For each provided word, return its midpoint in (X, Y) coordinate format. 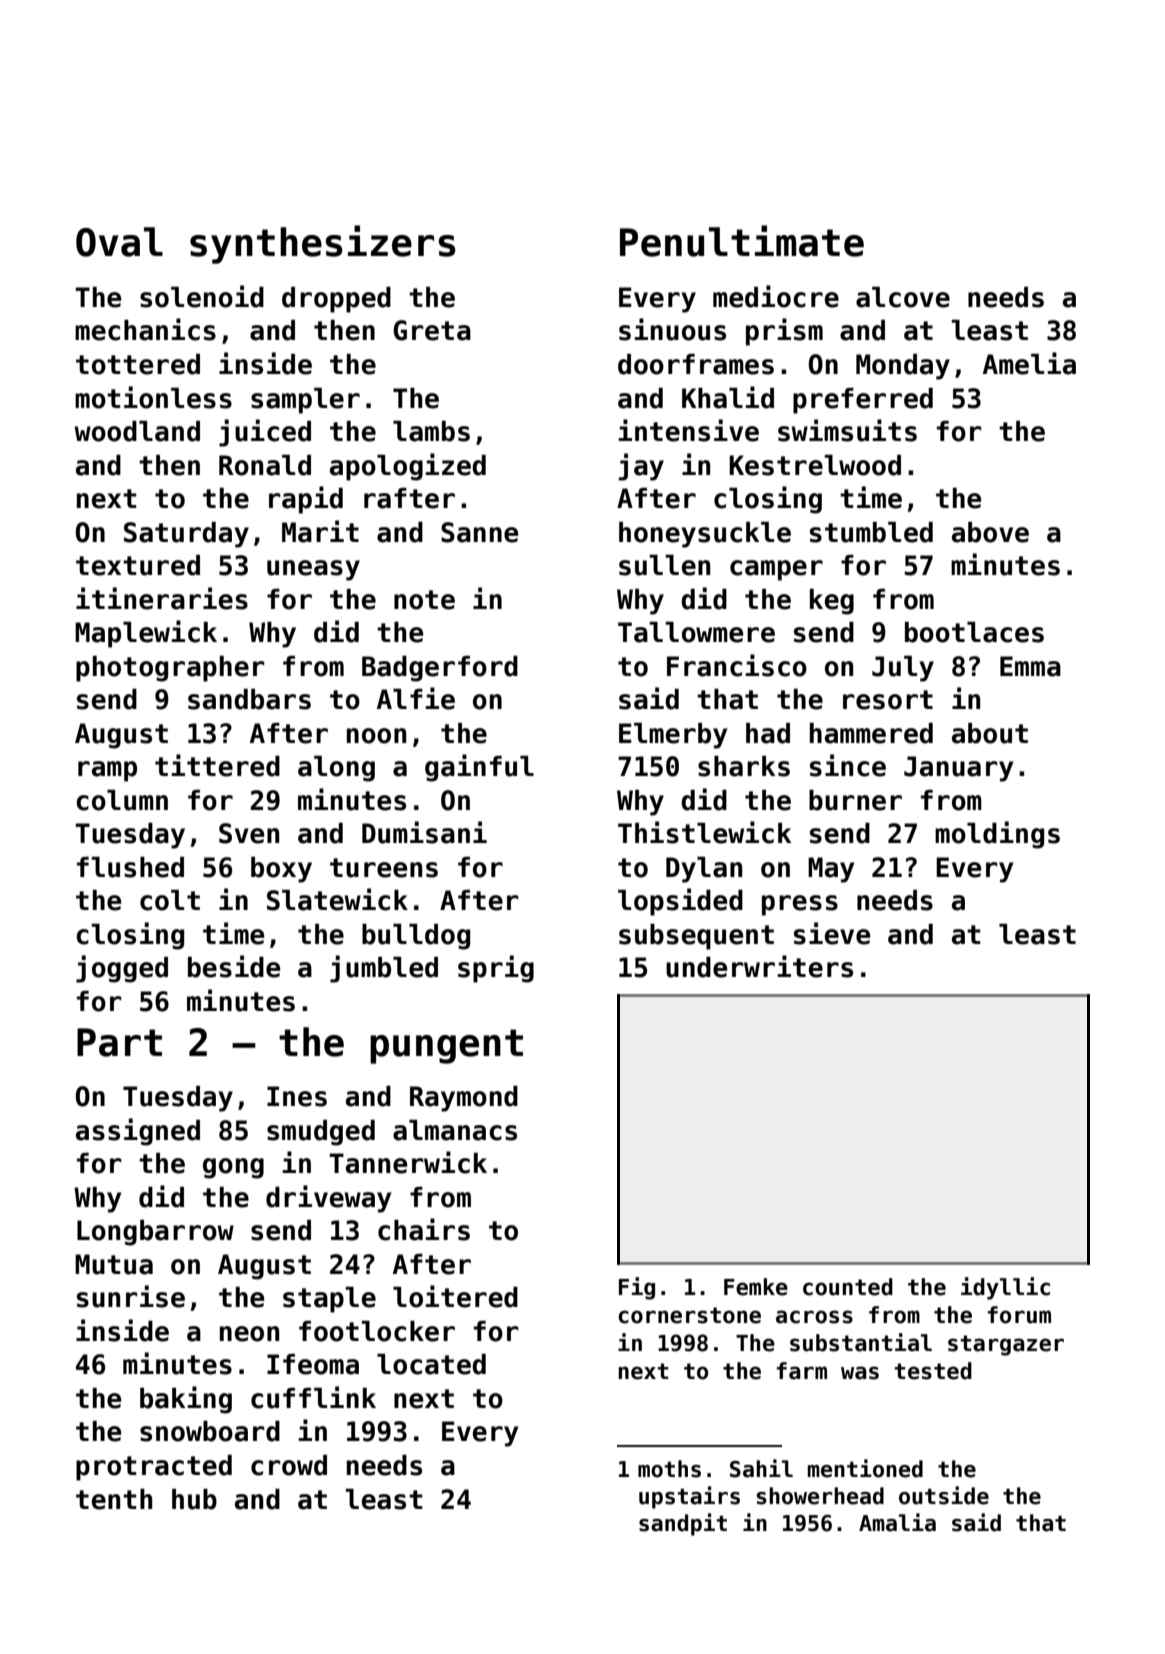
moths (669, 1469)
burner (855, 800)
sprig (496, 969)
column (122, 800)
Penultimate (742, 241)
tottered (138, 364)
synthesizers (323, 244)
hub (194, 1499)
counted (848, 1287)
